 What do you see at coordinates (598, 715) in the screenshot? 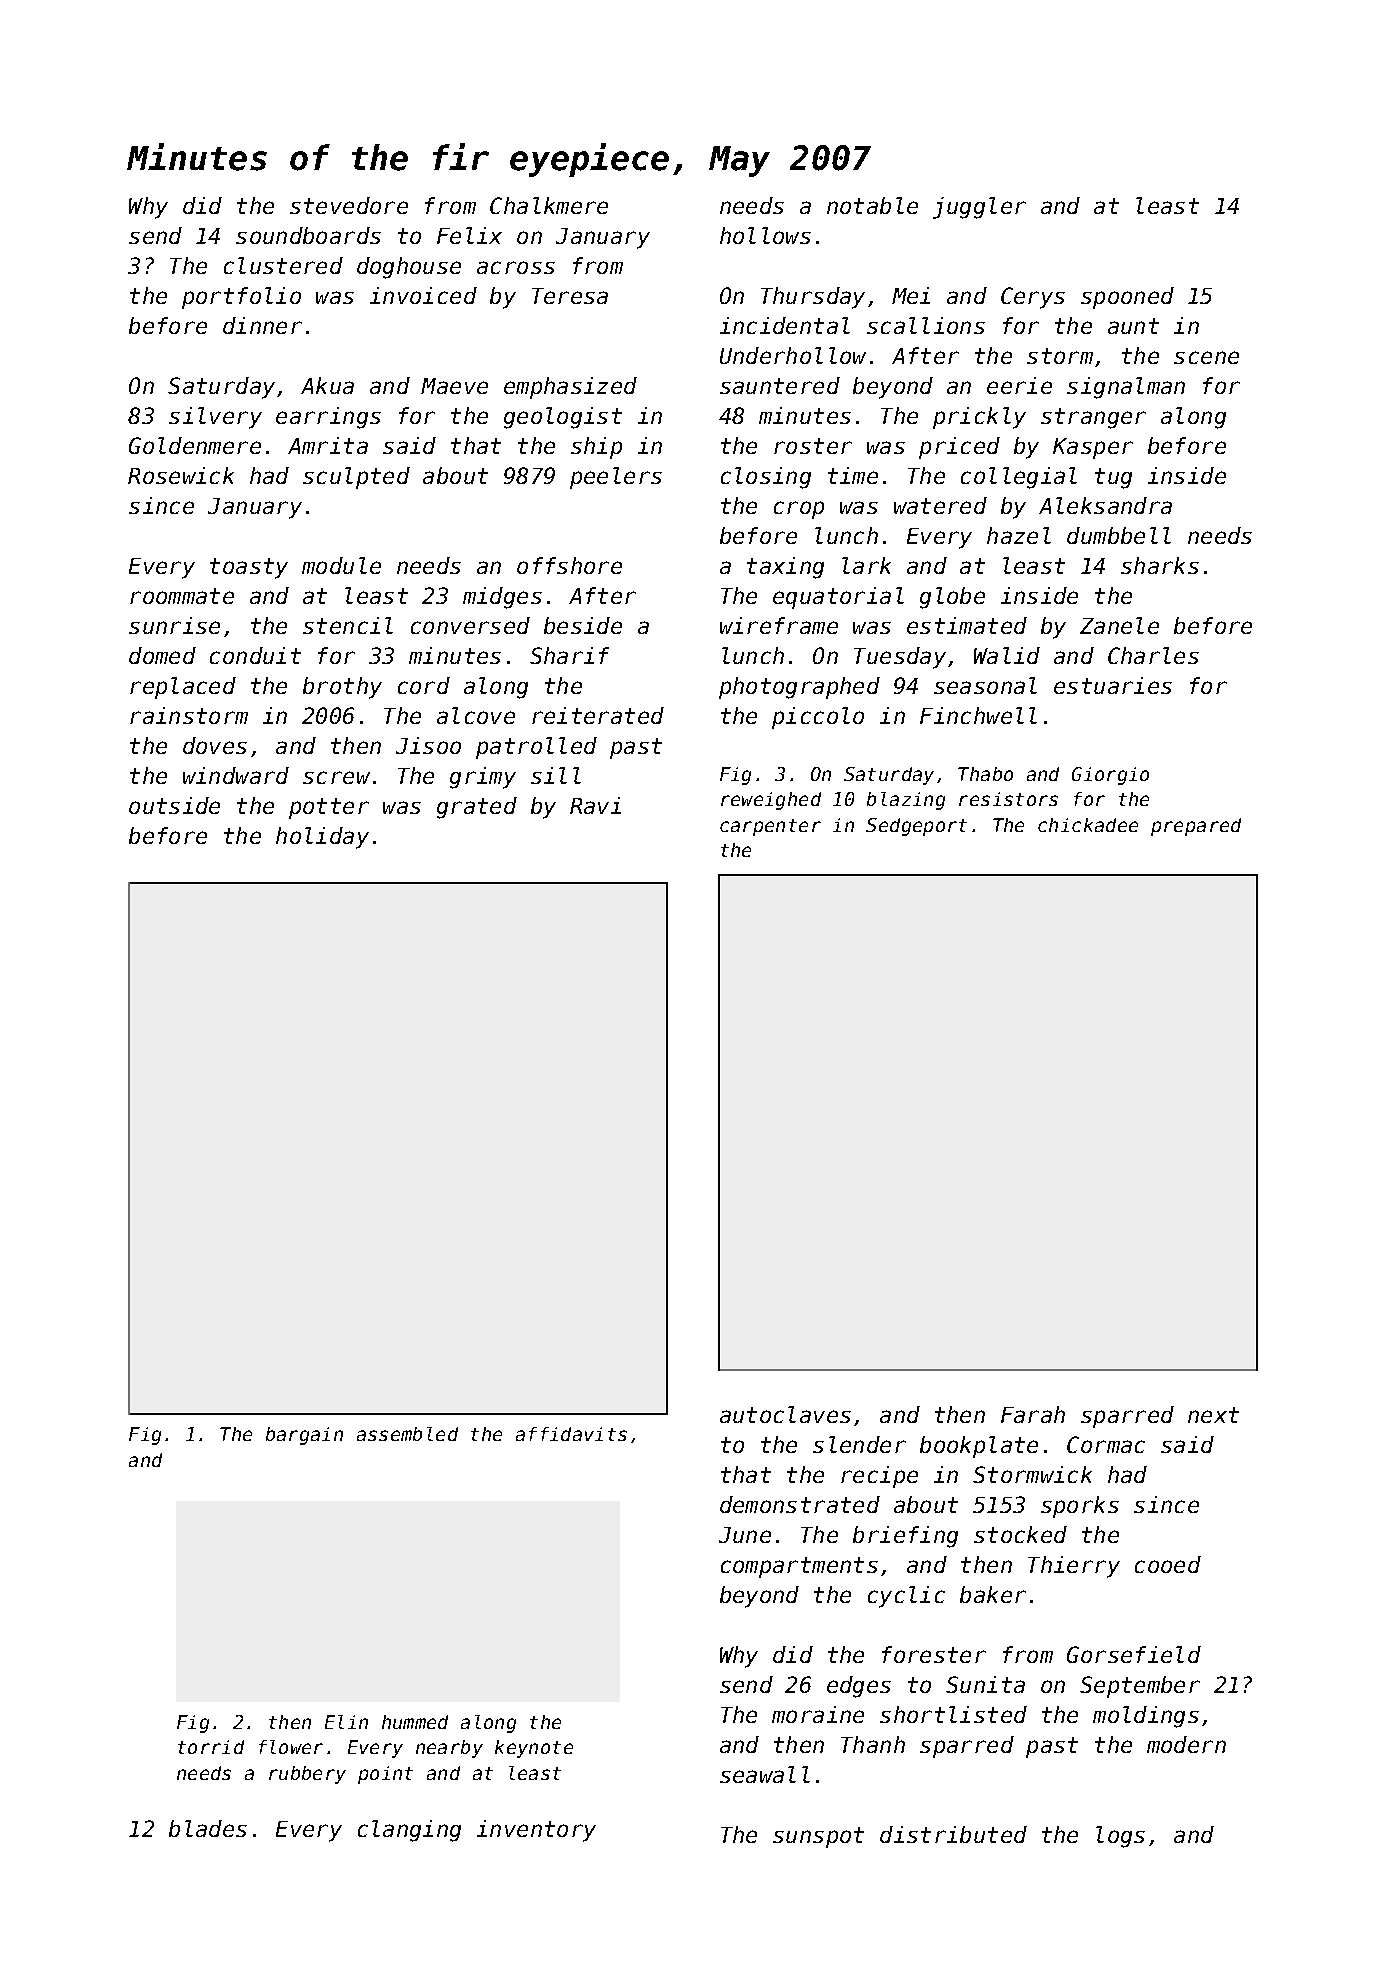
I see `reiterated` at bounding box center [598, 715].
